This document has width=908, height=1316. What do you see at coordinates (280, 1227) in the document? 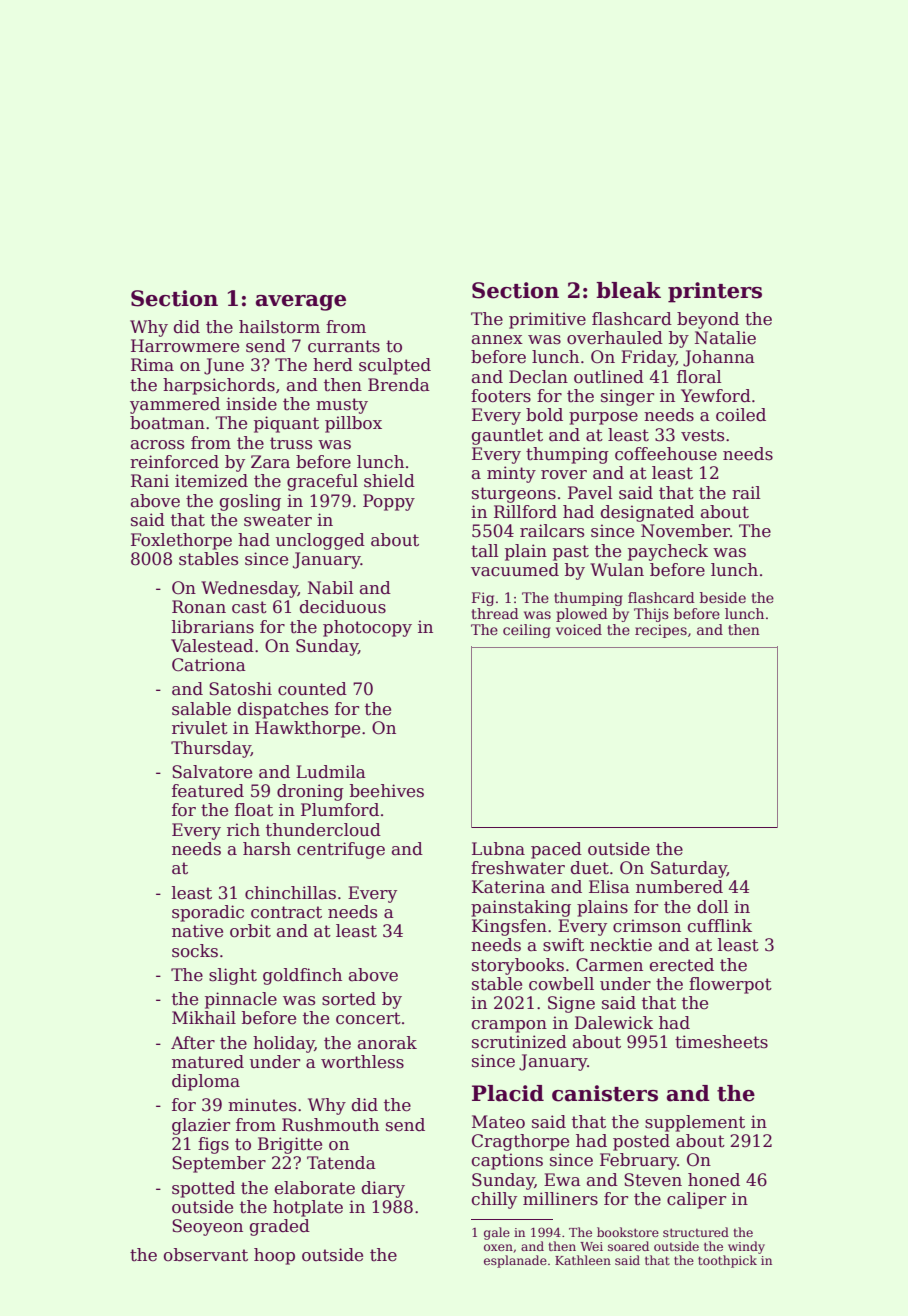
I see `graded` at bounding box center [280, 1227].
